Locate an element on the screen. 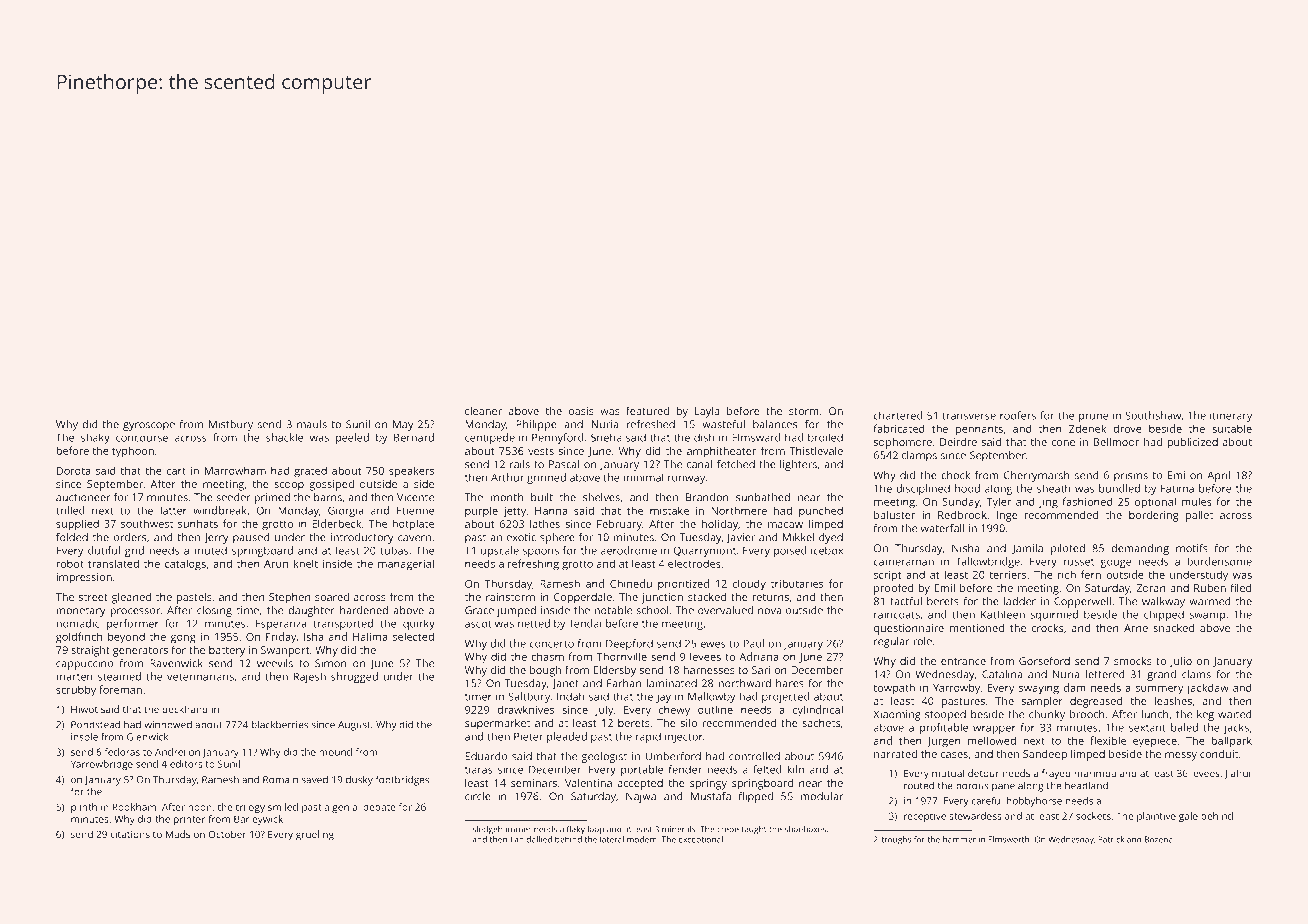 The image size is (1308, 924). grueling is located at coordinates (315, 835).
